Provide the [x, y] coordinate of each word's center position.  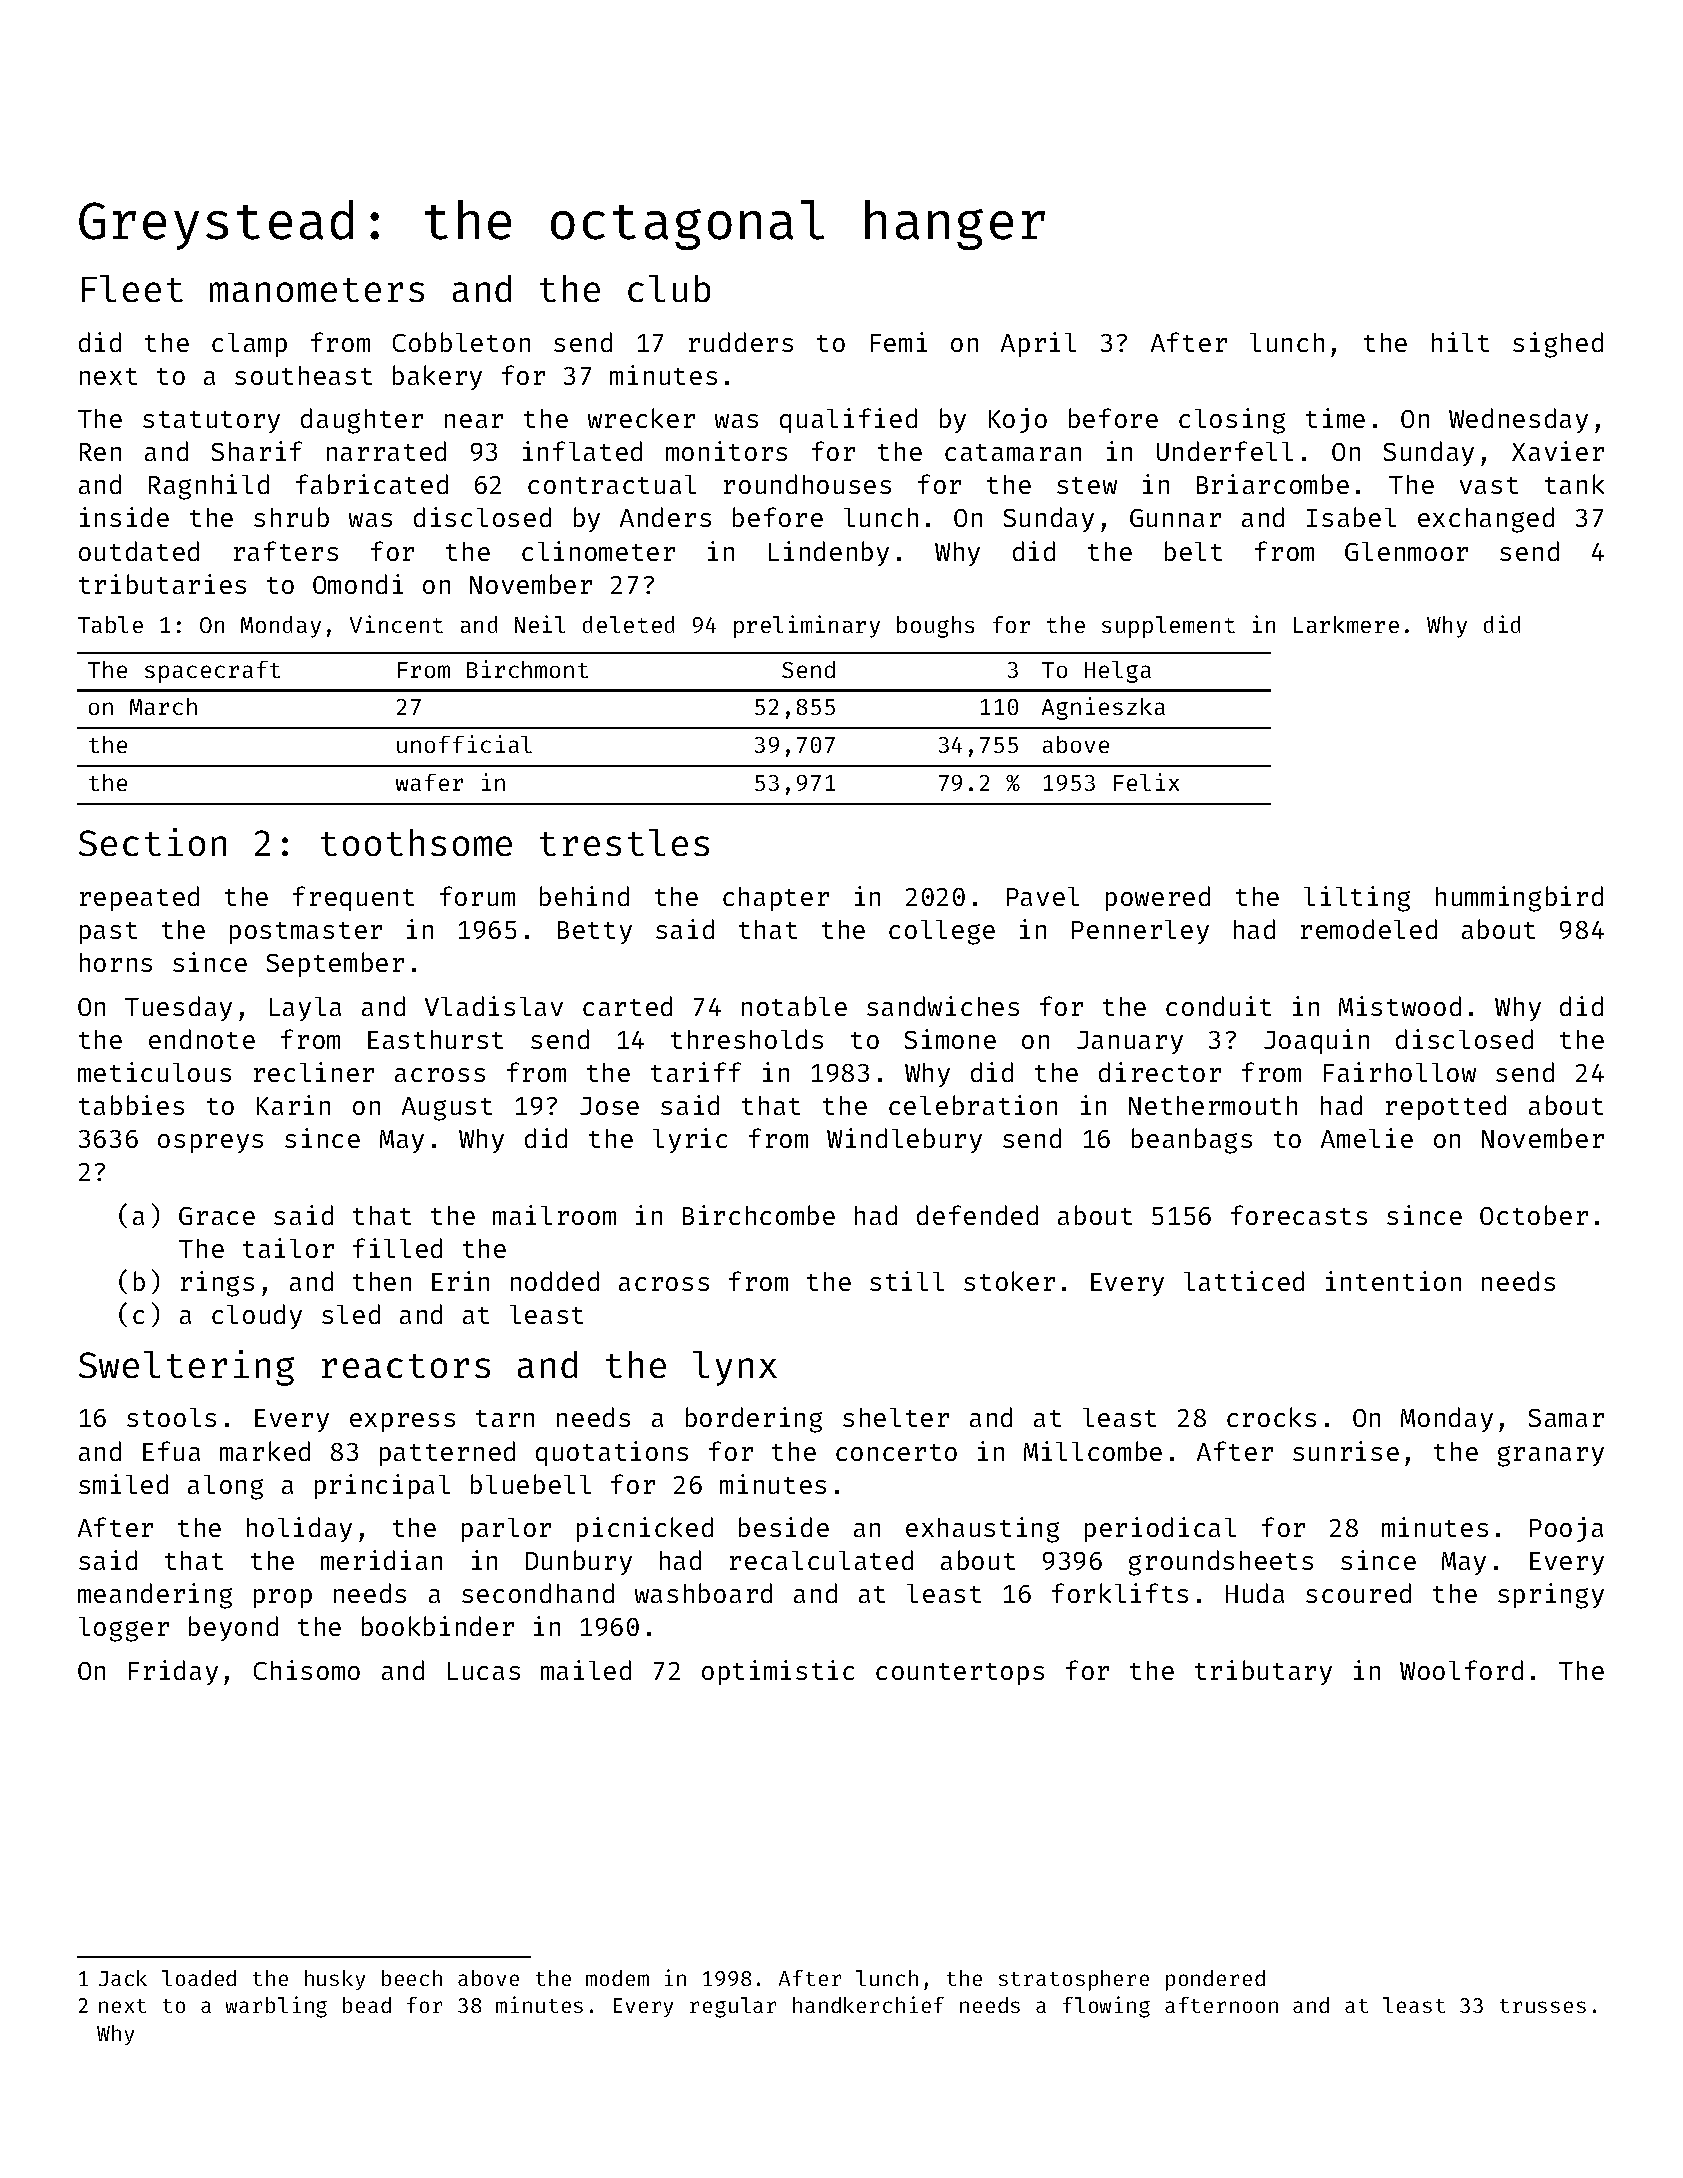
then [382, 1281]
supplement [1168, 627]
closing [1232, 421]
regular [733, 2007]
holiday [299, 1529]
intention [1393, 1281]
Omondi [358, 584]
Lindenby [829, 553]
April [1038, 344]
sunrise [1346, 1451]
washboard [703, 1593]
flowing [1106, 2007]
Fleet [132, 288]
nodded [555, 1281]
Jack [123, 1978]
